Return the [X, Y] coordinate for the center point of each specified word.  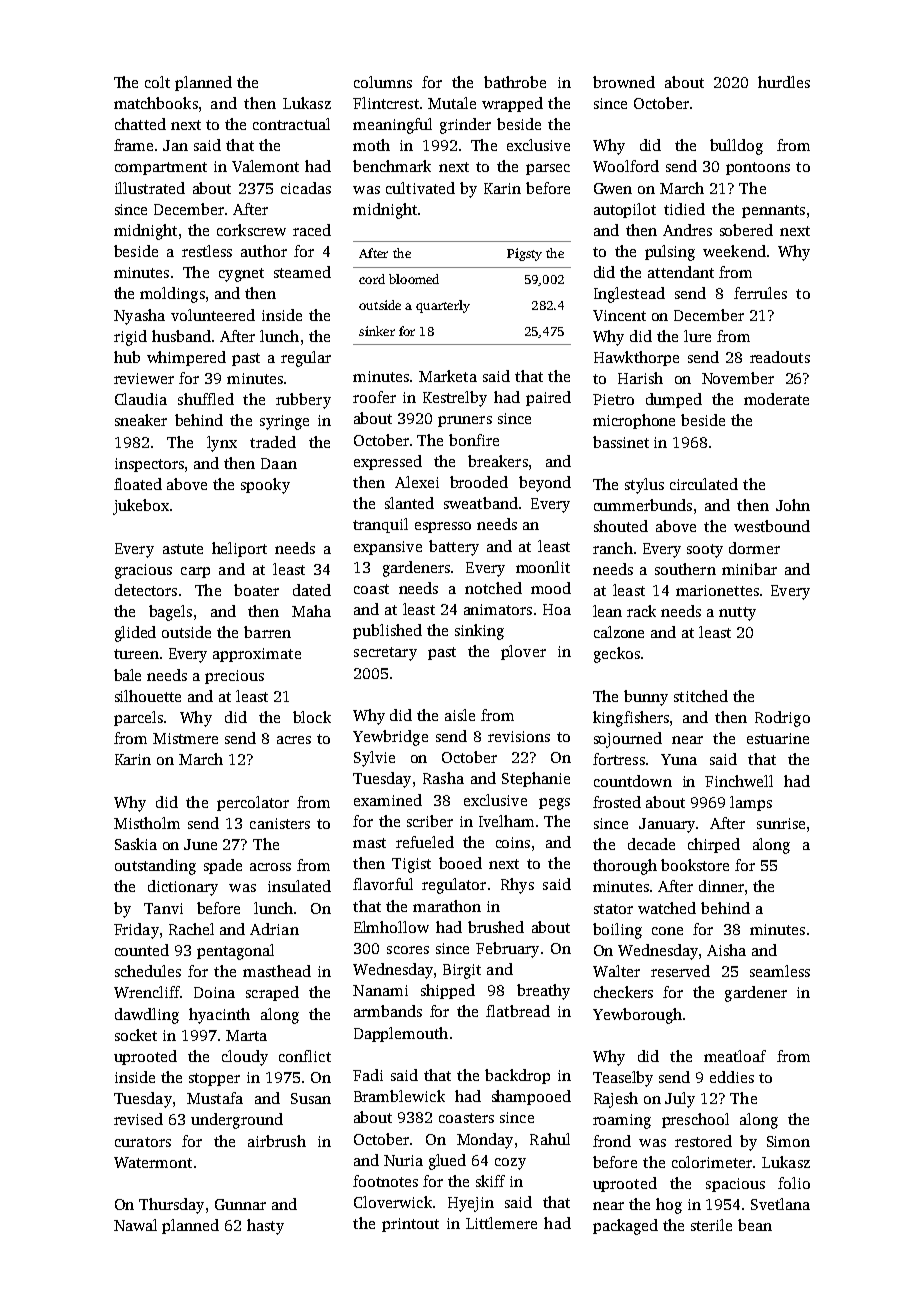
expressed [388, 462]
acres [294, 740]
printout [410, 1225]
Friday [136, 931]
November [738, 378]
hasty [265, 1227]
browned [624, 82]
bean [755, 1225]
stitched [701, 696]
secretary [385, 654]
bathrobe [515, 82]
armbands [388, 1011]
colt [157, 82]
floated [138, 484]
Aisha [726, 950]
